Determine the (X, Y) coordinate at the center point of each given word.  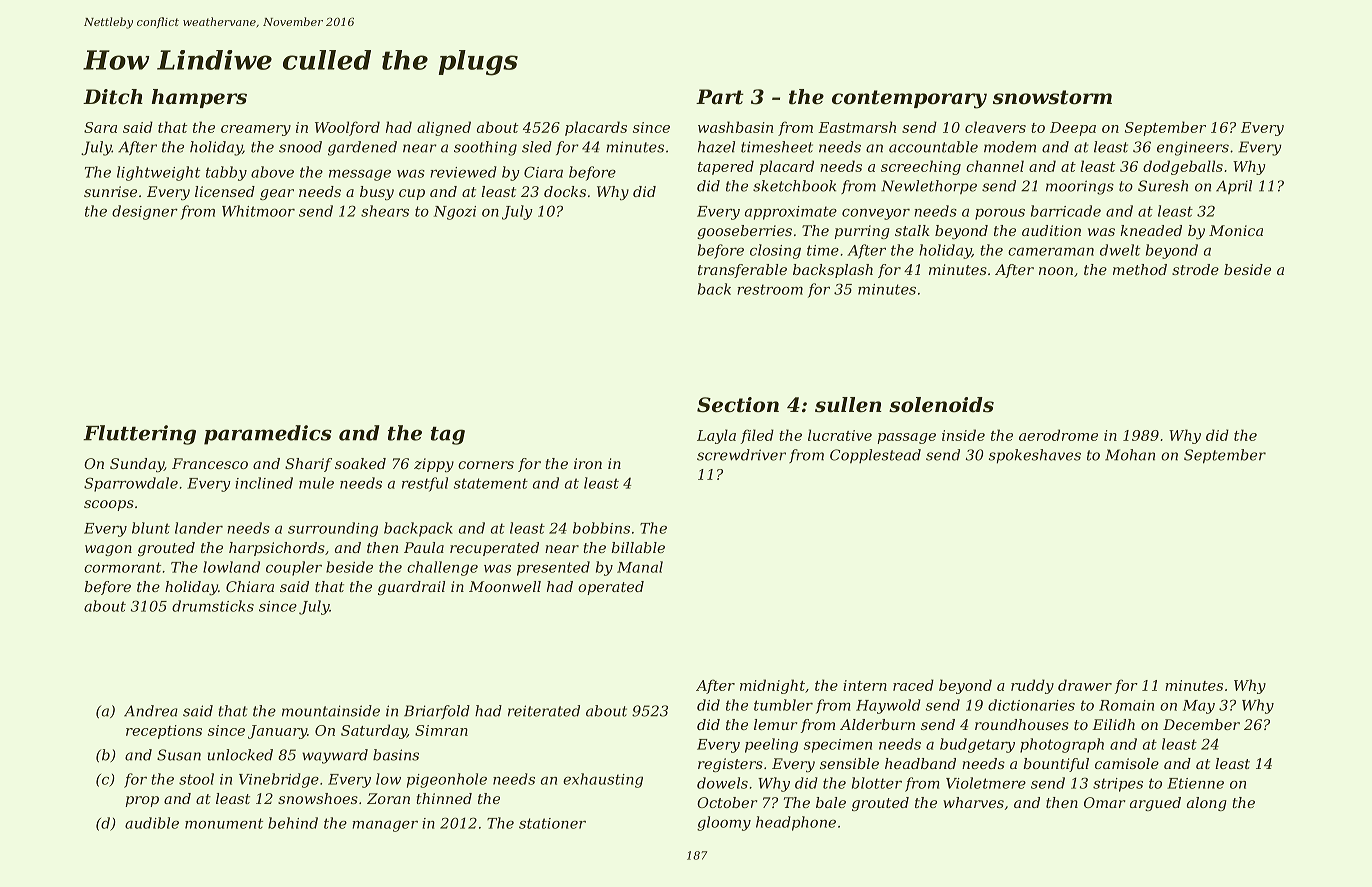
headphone (796, 823)
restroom (770, 289)
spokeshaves (1035, 456)
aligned (444, 128)
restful (425, 484)
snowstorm (1052, 97)
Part (720, 97)
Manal (640, 567)
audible (152, 823)
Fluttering (139, 435)
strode (1195, 269)
